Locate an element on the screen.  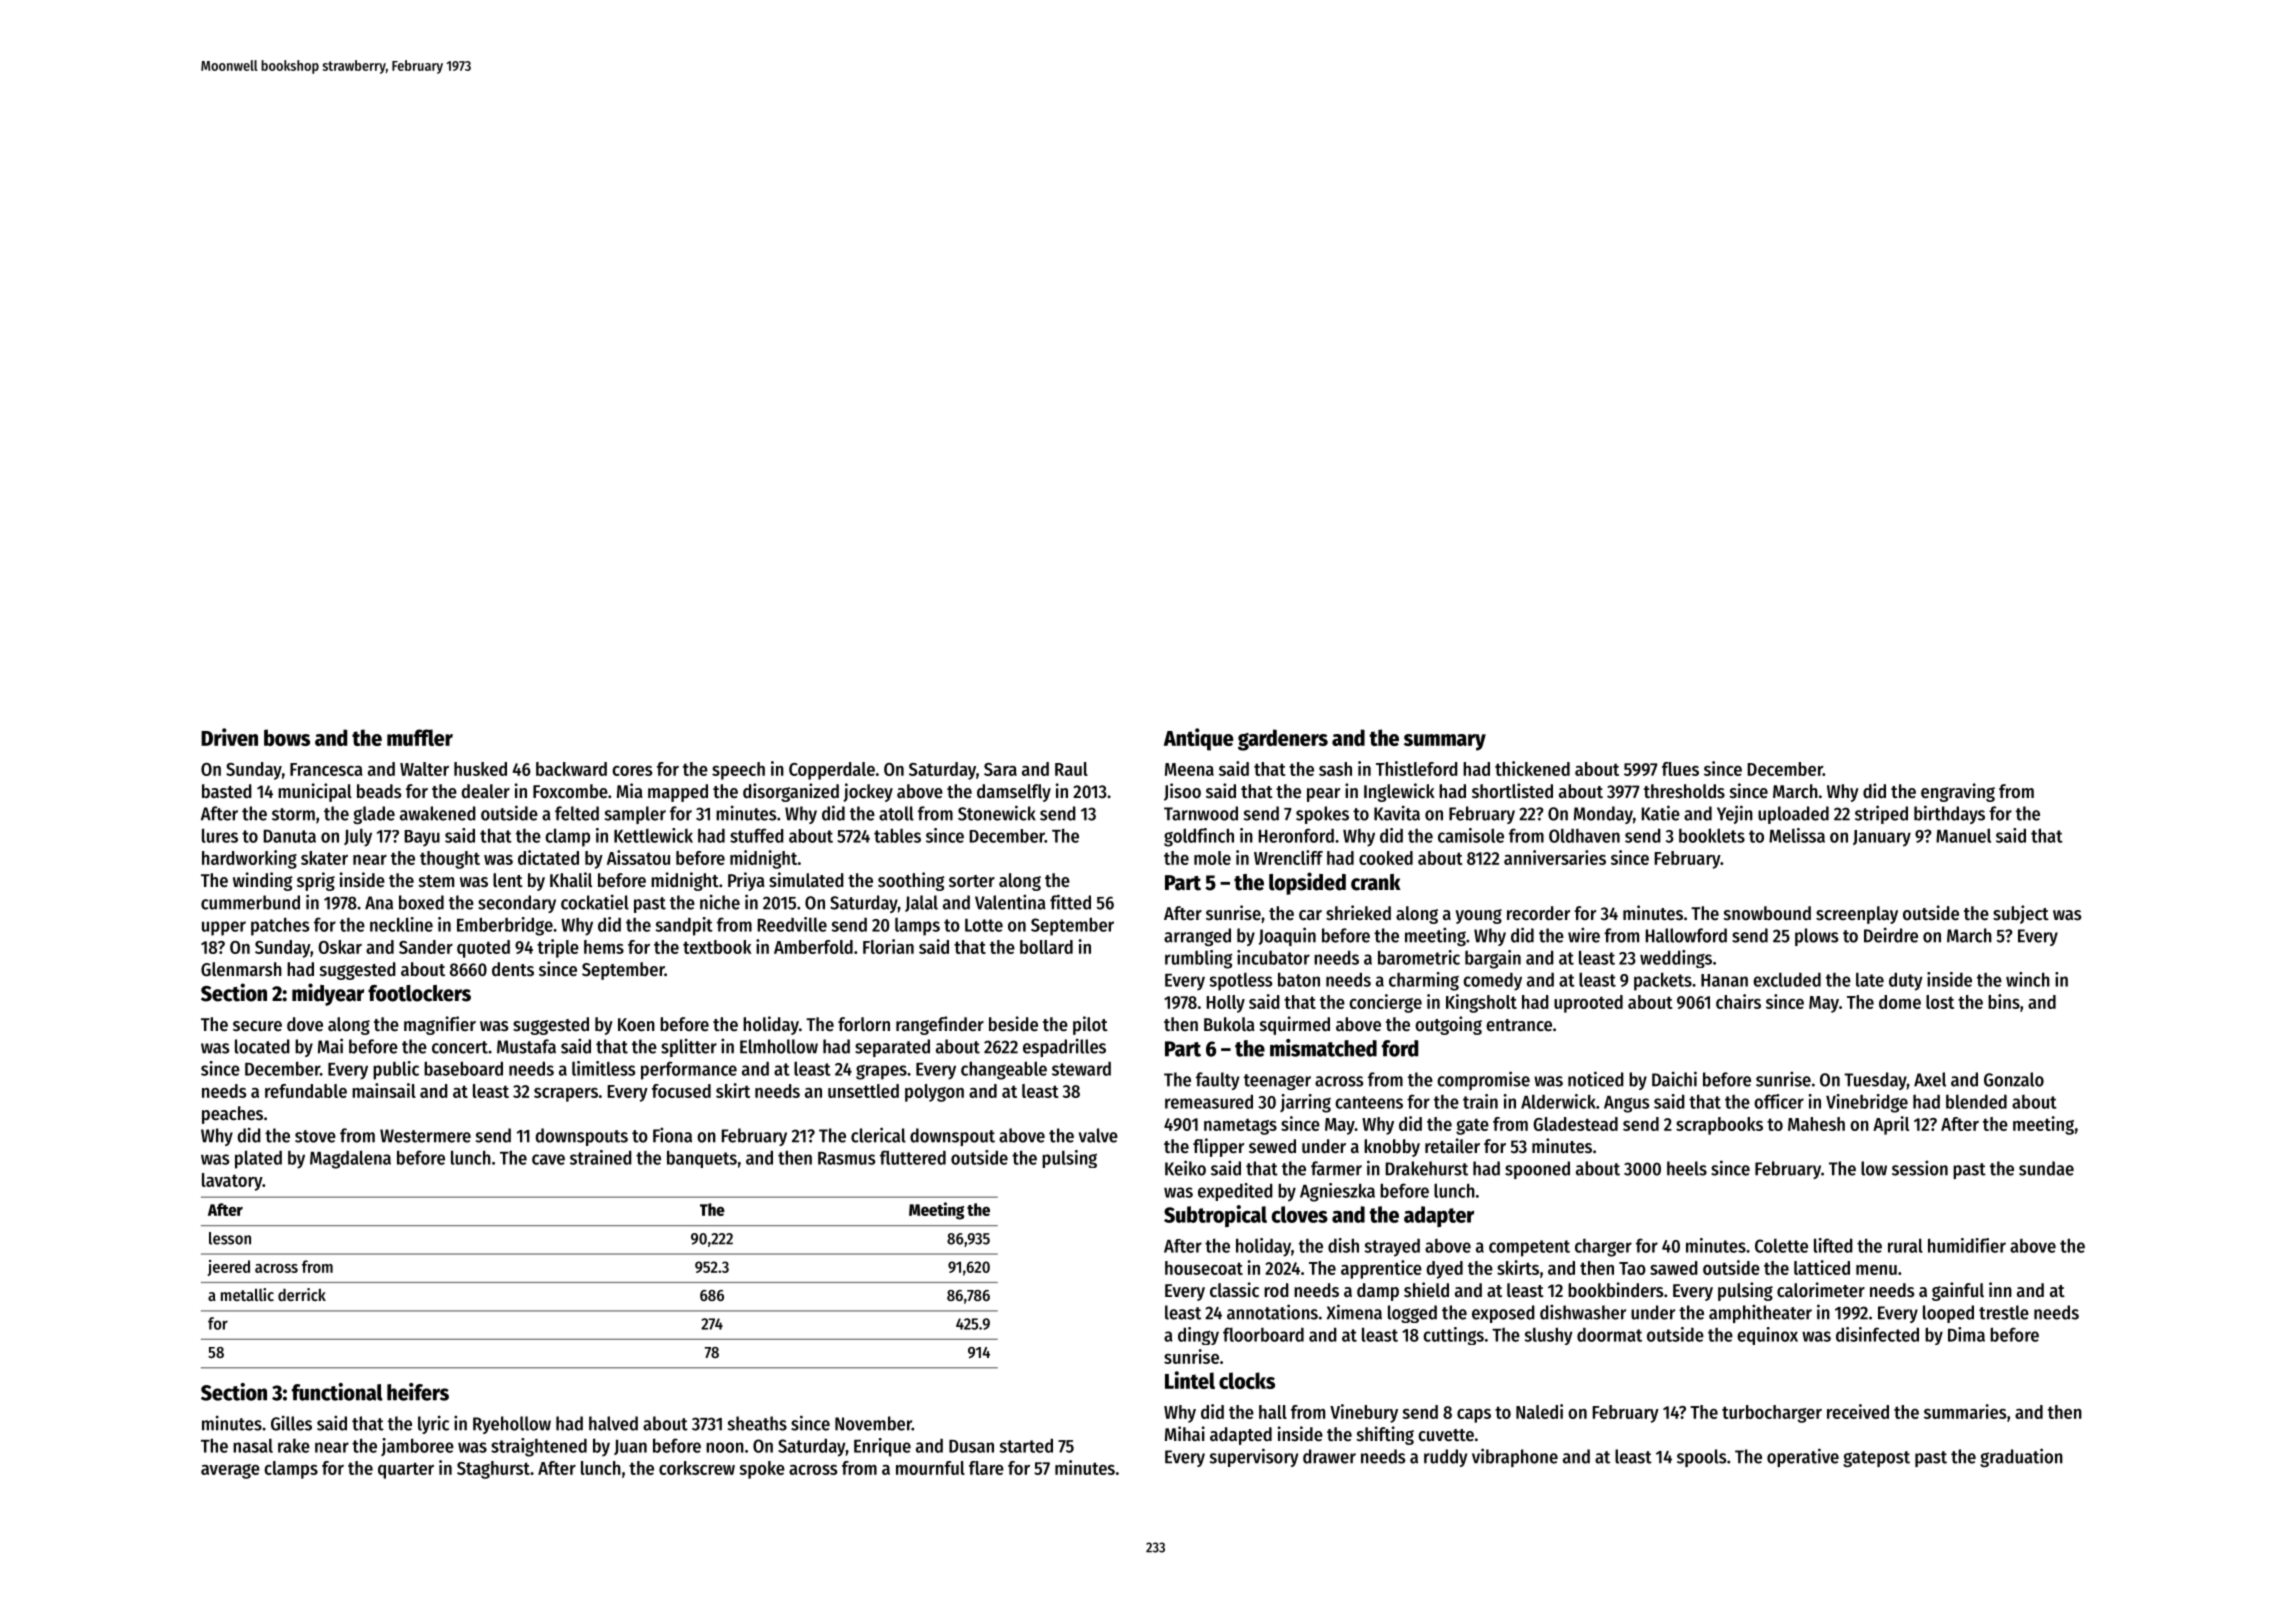
steward is located at coordinates (1081, 1069).
